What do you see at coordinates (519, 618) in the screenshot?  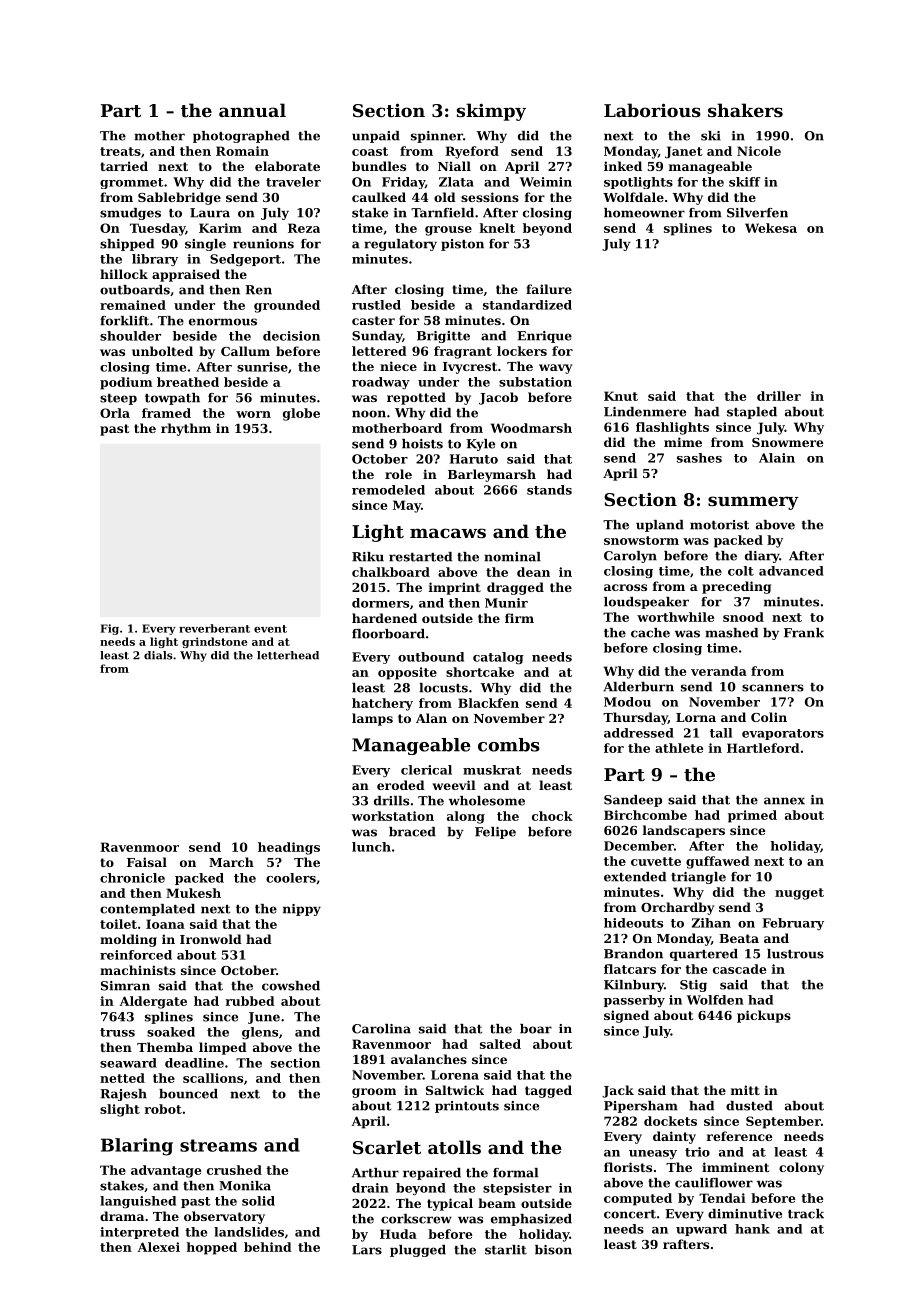 I see `firm` at bounding box center [519, 618].
